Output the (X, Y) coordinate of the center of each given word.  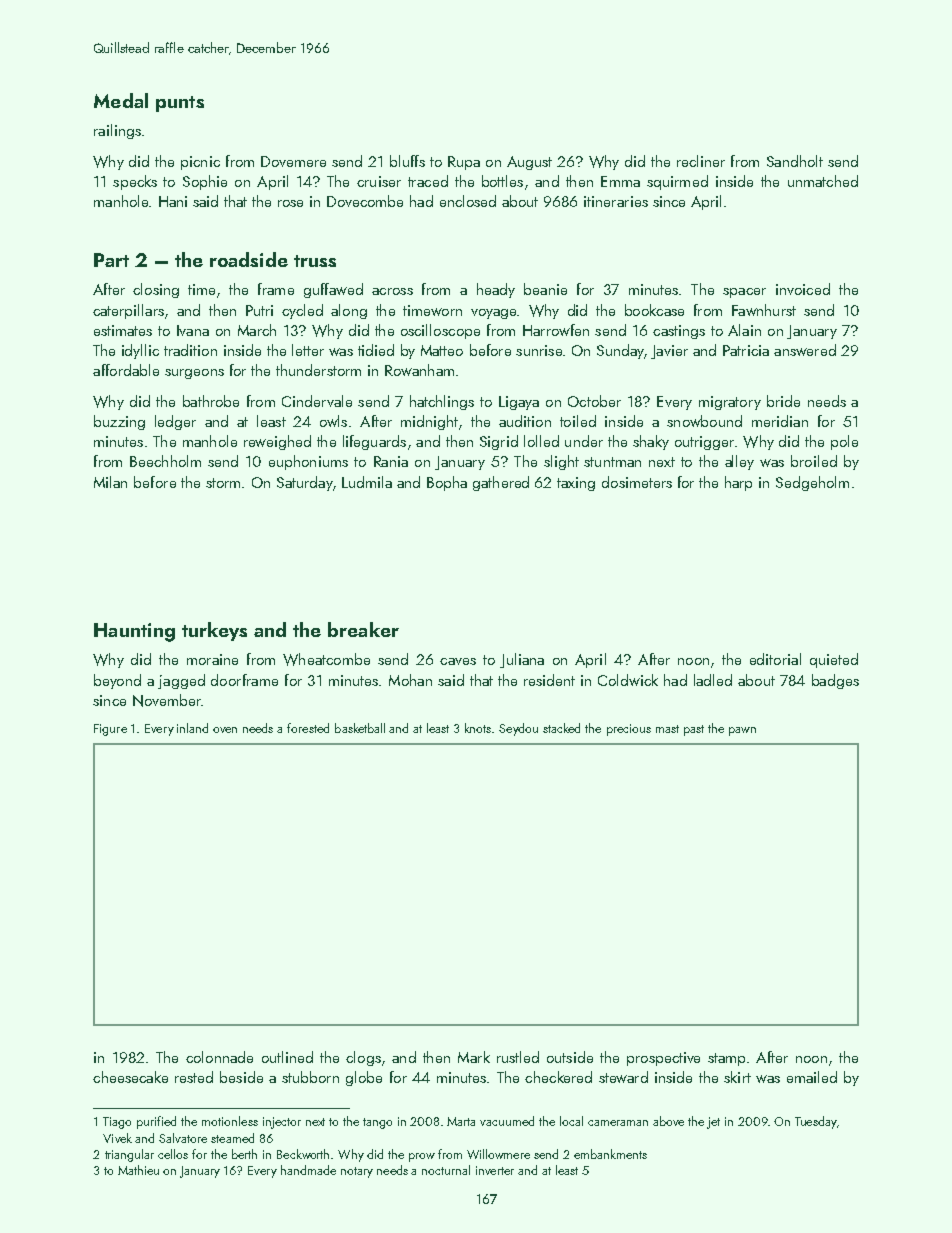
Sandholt (795, 161)
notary (357, 1172)
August (529, 163)
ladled (713, 680)
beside (241, 1077)
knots (478, 728)
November (167, 700)
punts (180, 104)
